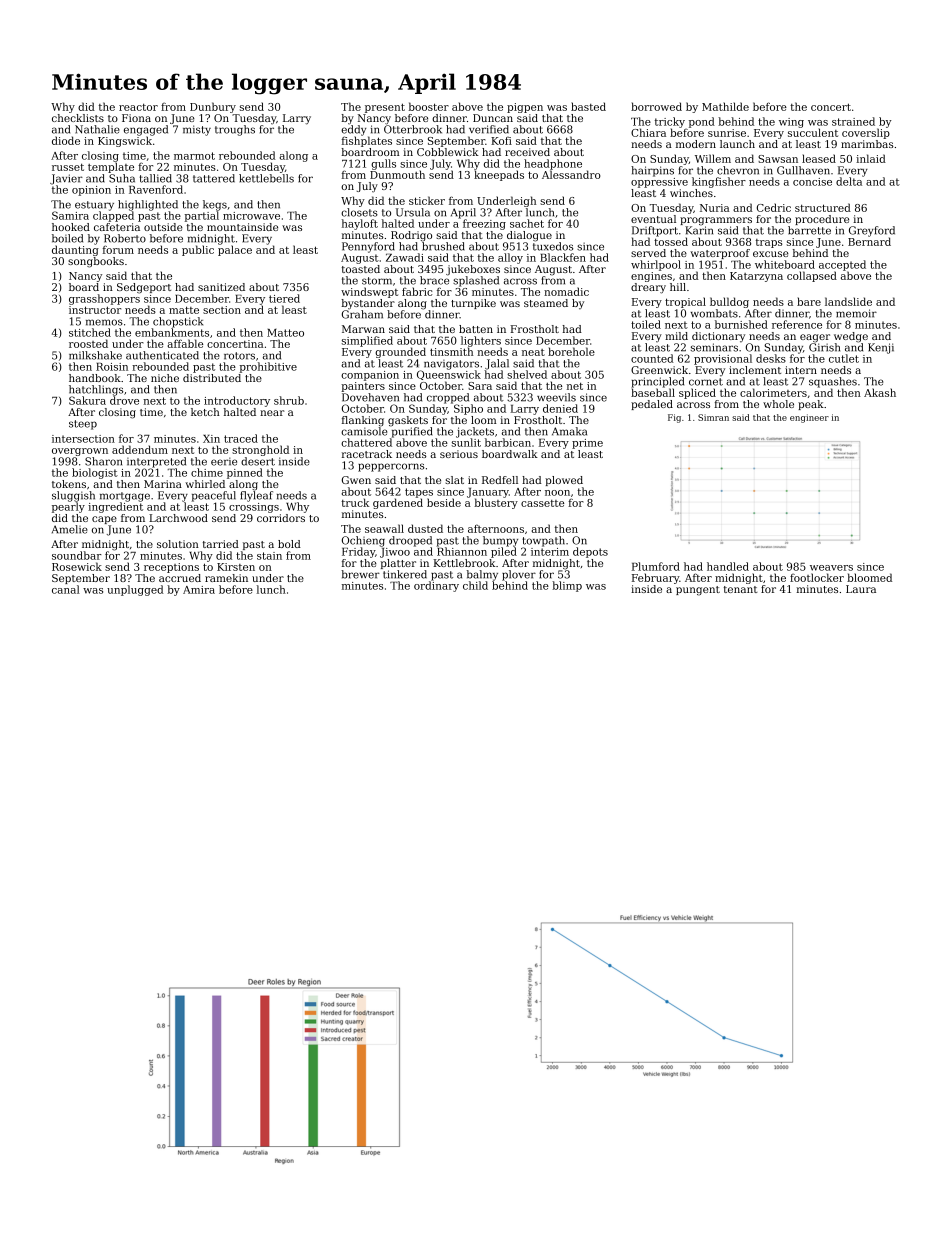 The width and height of the image is (952, 1233). I want to click on towpath, so click(543, 541).
